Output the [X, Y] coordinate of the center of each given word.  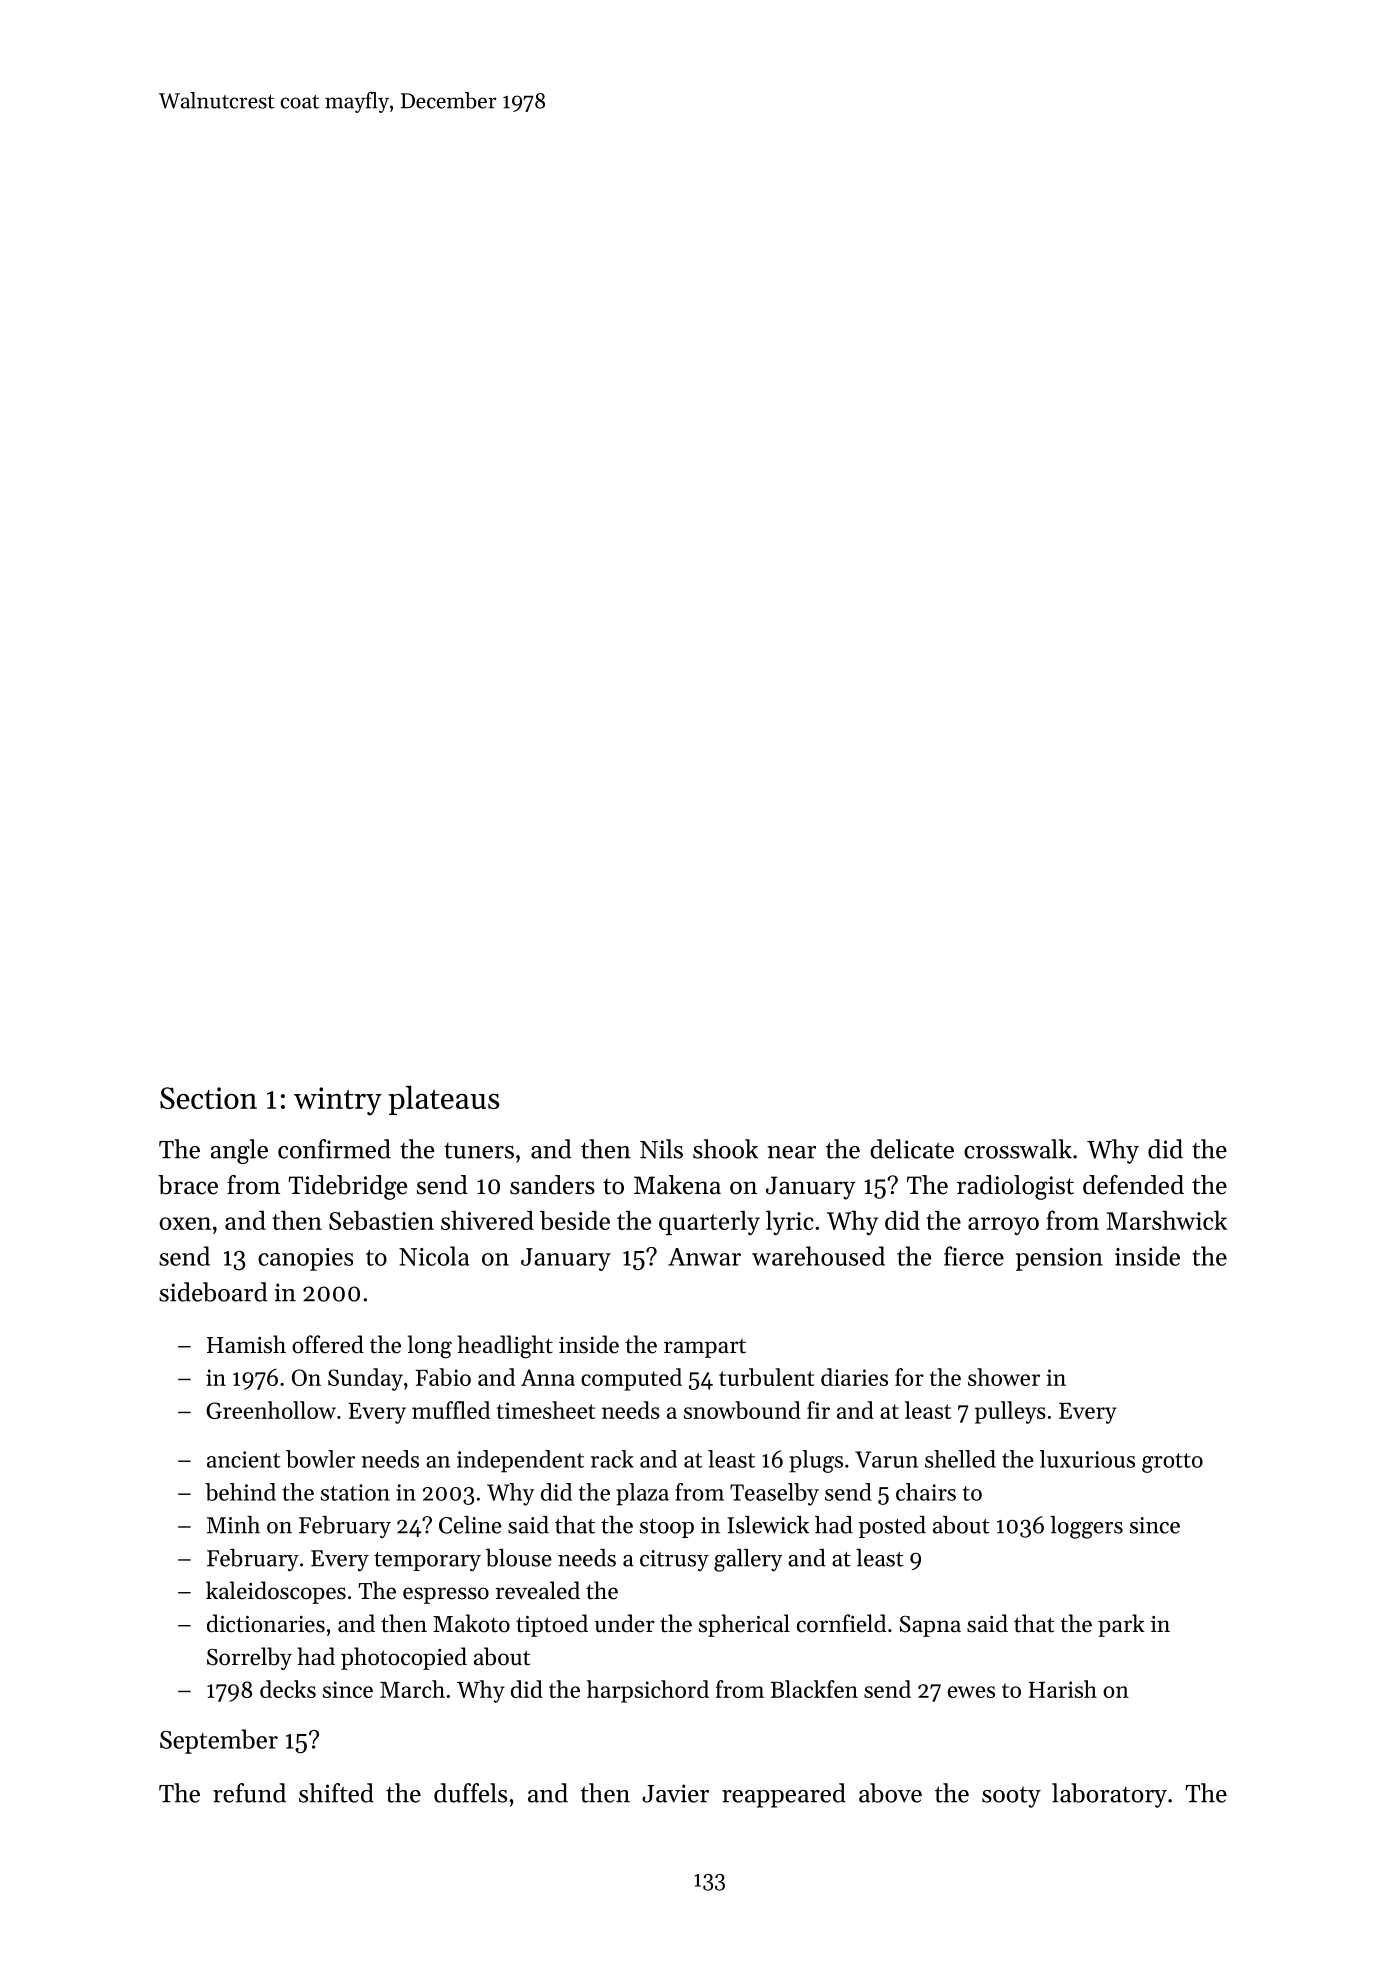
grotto [1172, 1463]
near [791, 1152]
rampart [705, 1348]
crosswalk [1018, 1149]
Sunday [365, 1379]
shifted [336, 1793]
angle [239, 1151]
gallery [748, 1560]
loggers [1086, 1527]
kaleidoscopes [276, 1592]
